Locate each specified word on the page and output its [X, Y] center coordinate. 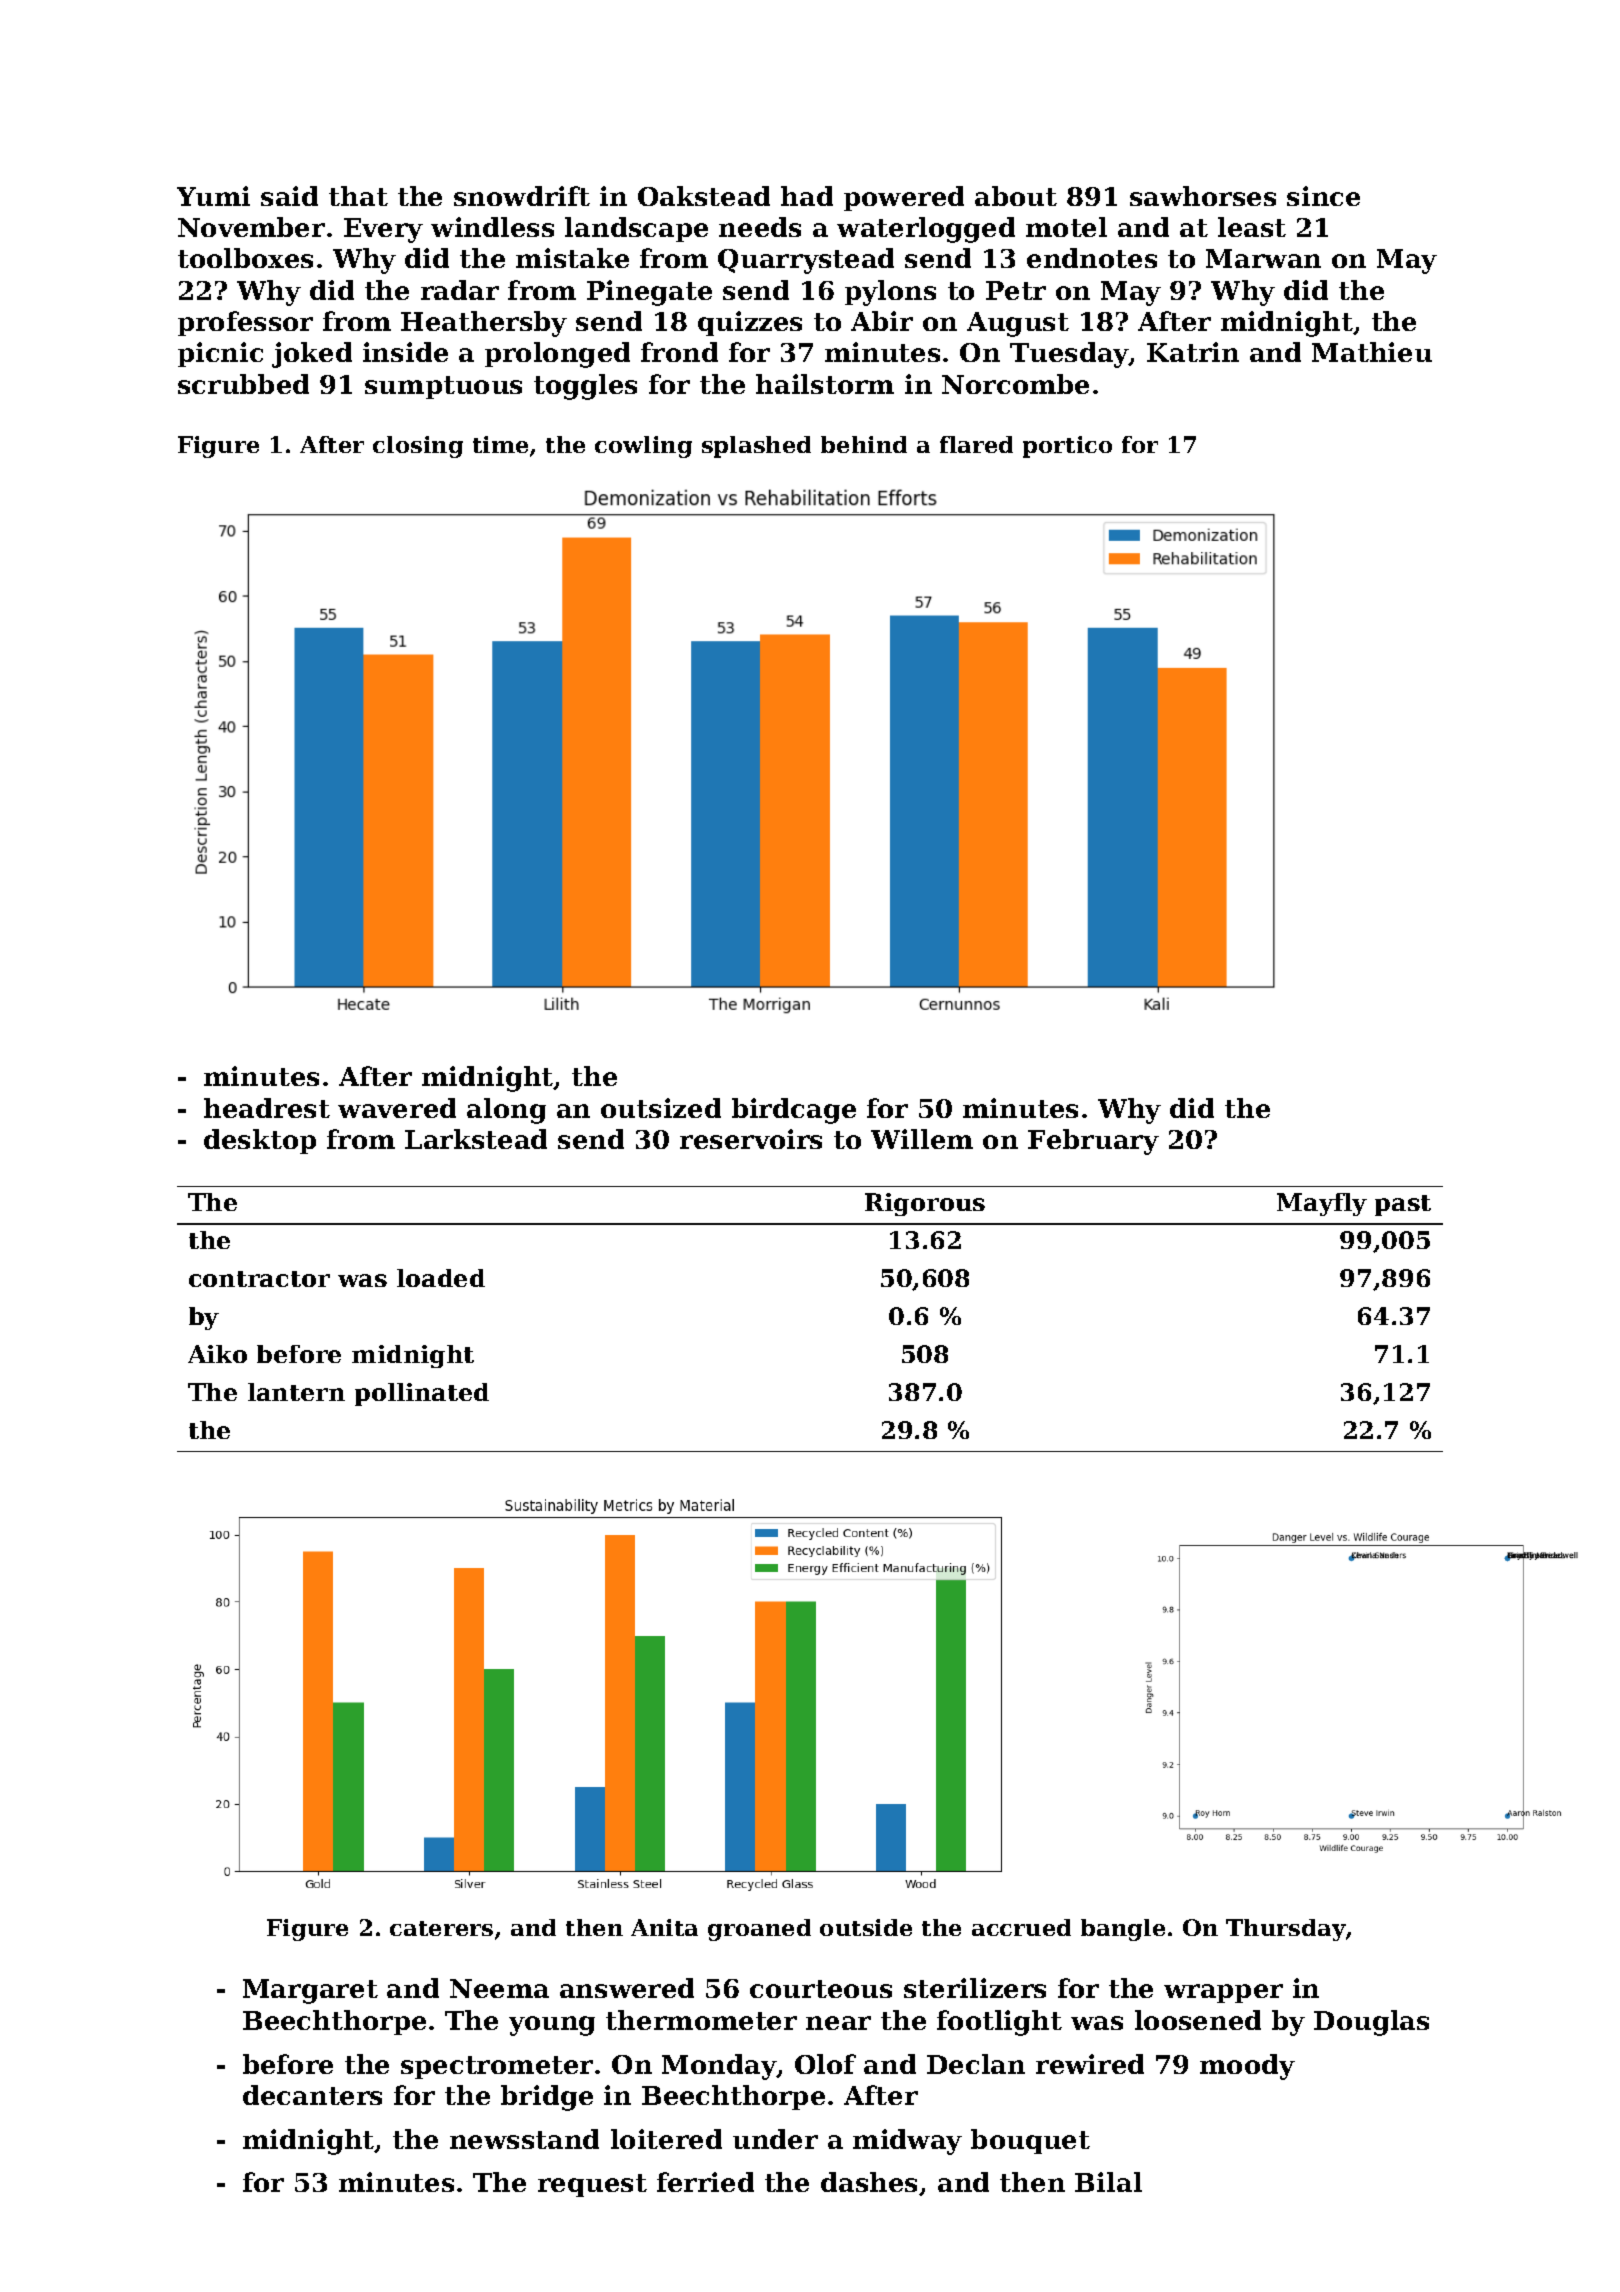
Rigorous [925, 1204]
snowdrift [522, 196]
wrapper [1223, 1993]
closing [418, 447]
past [1403, 1205]
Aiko [217, 1354]
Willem [922, 1139]
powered [904, 198]
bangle [1123, 1930]
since [1323, 196]
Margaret [310, 1991]
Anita [664, 1927]
